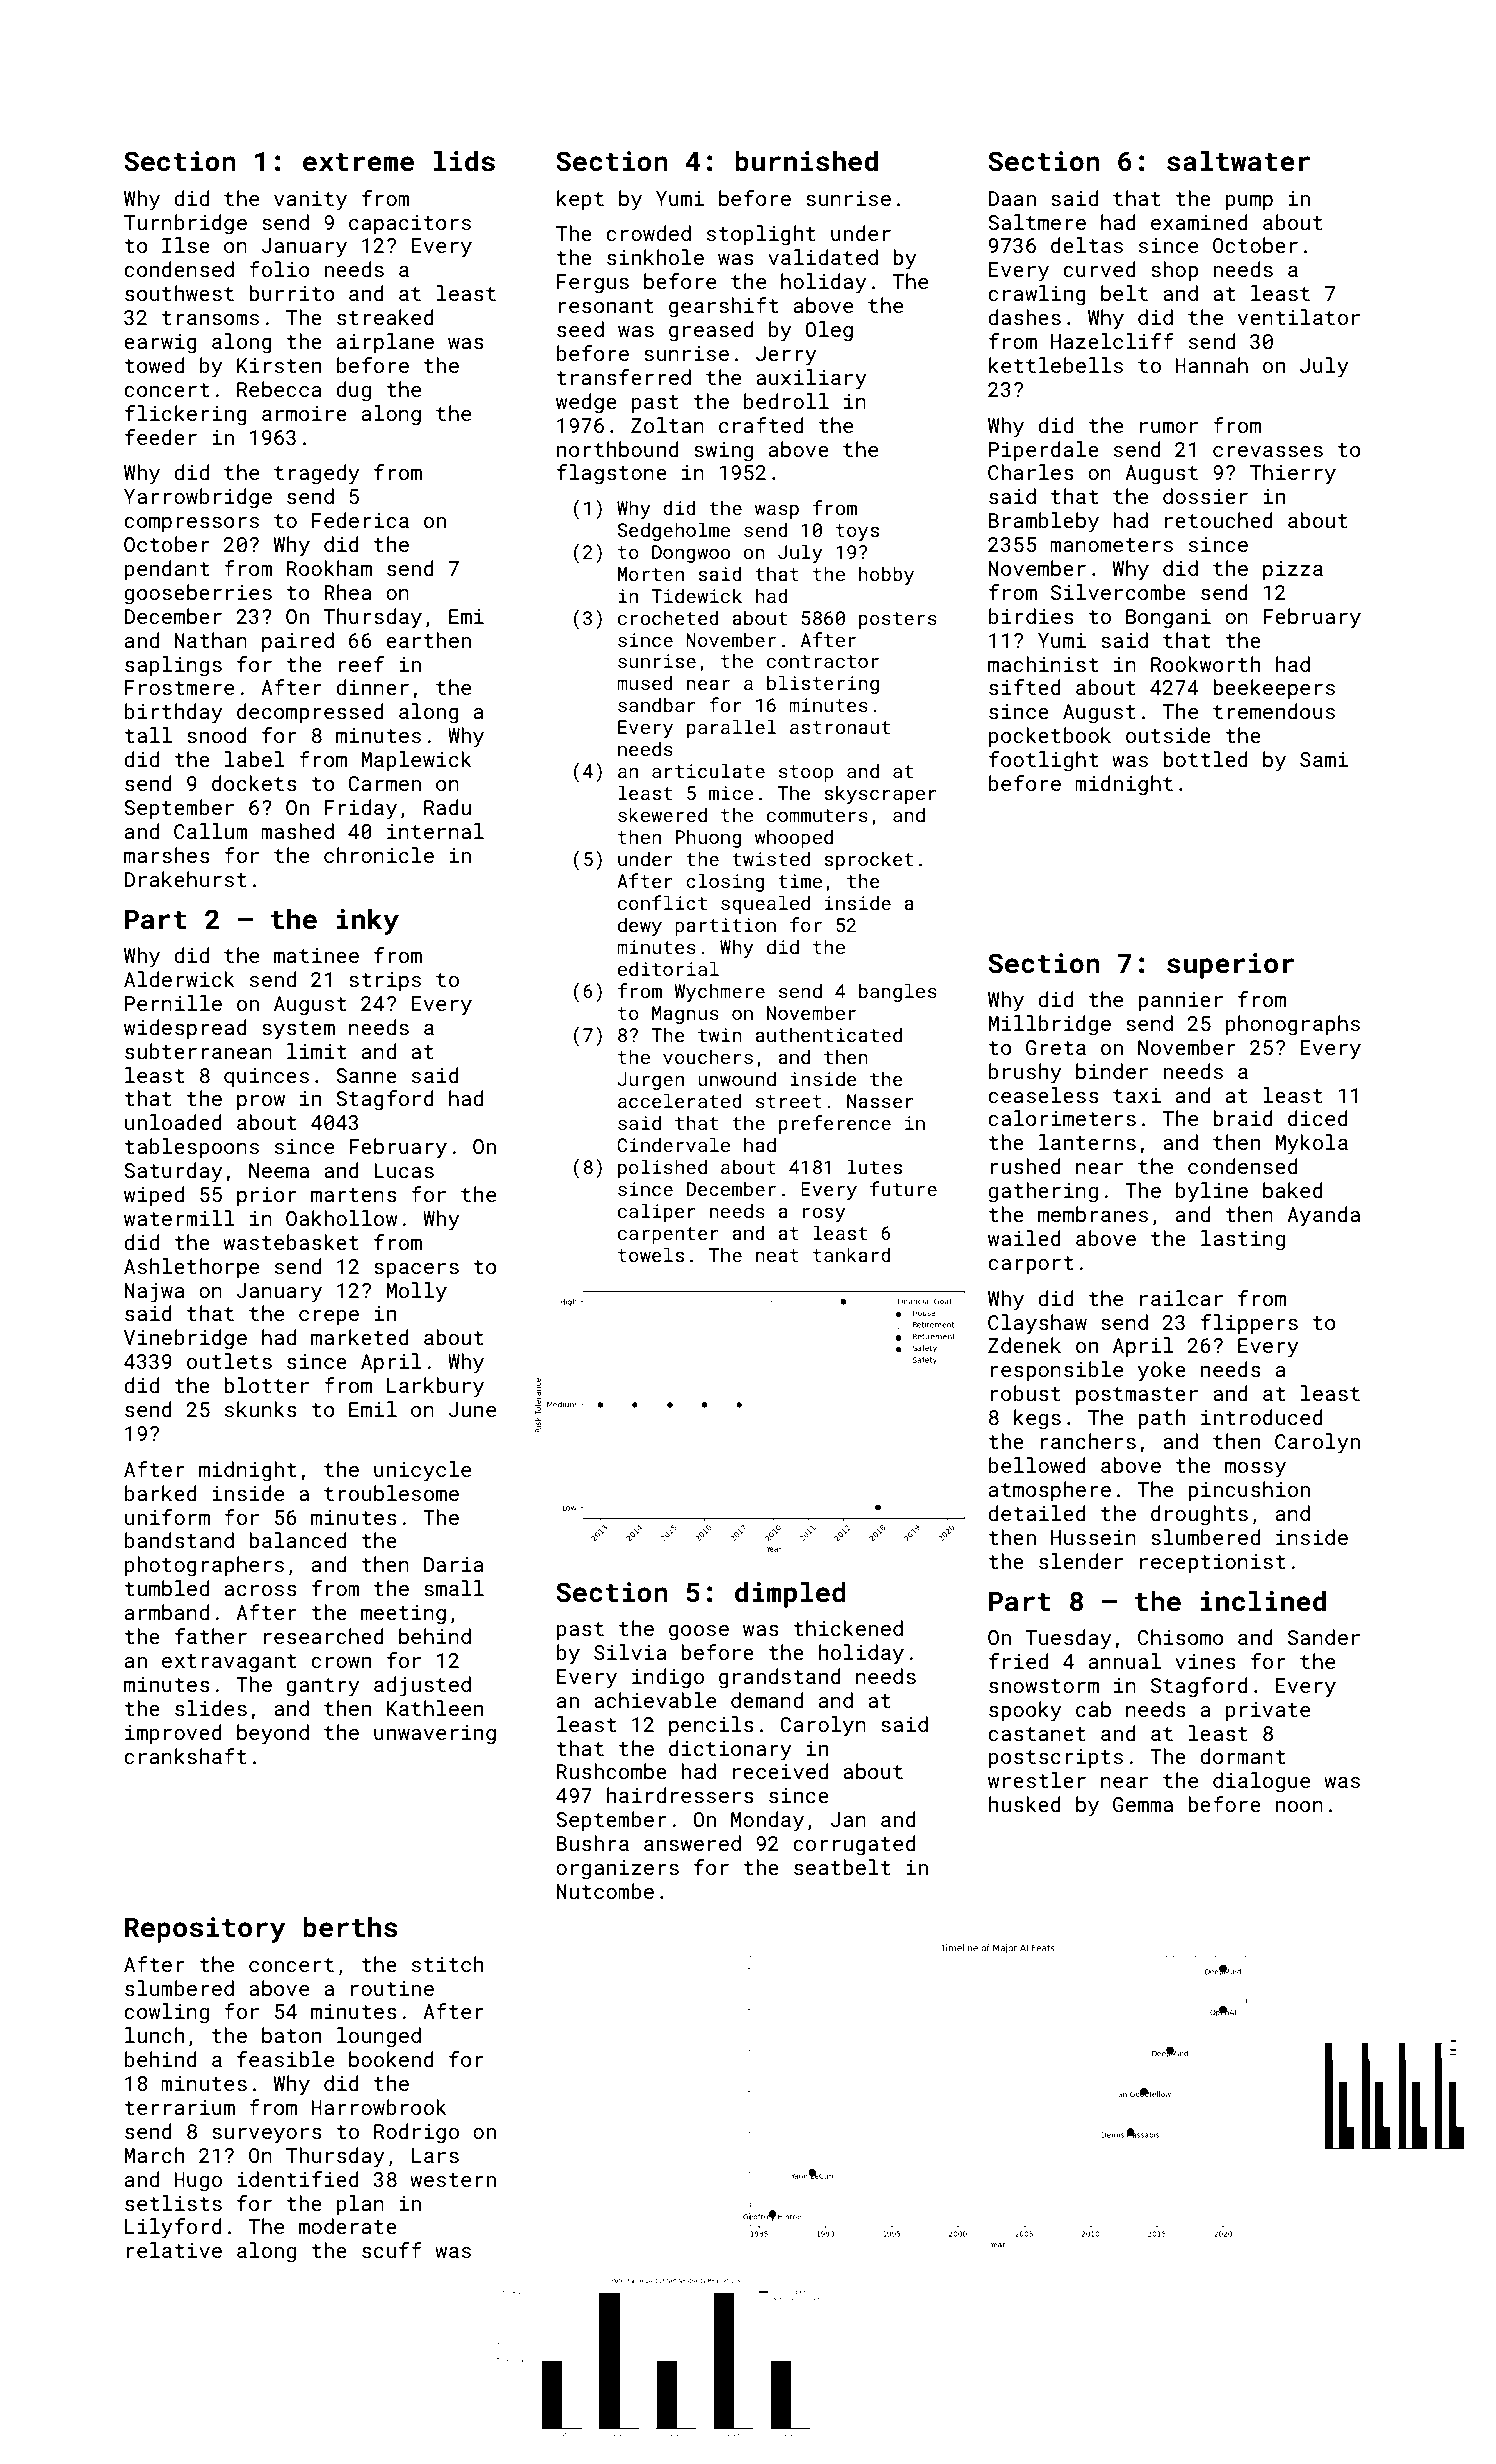 The height and width of the image is (2464, 1496). I want to click on stitch, so click(447, 1964).
